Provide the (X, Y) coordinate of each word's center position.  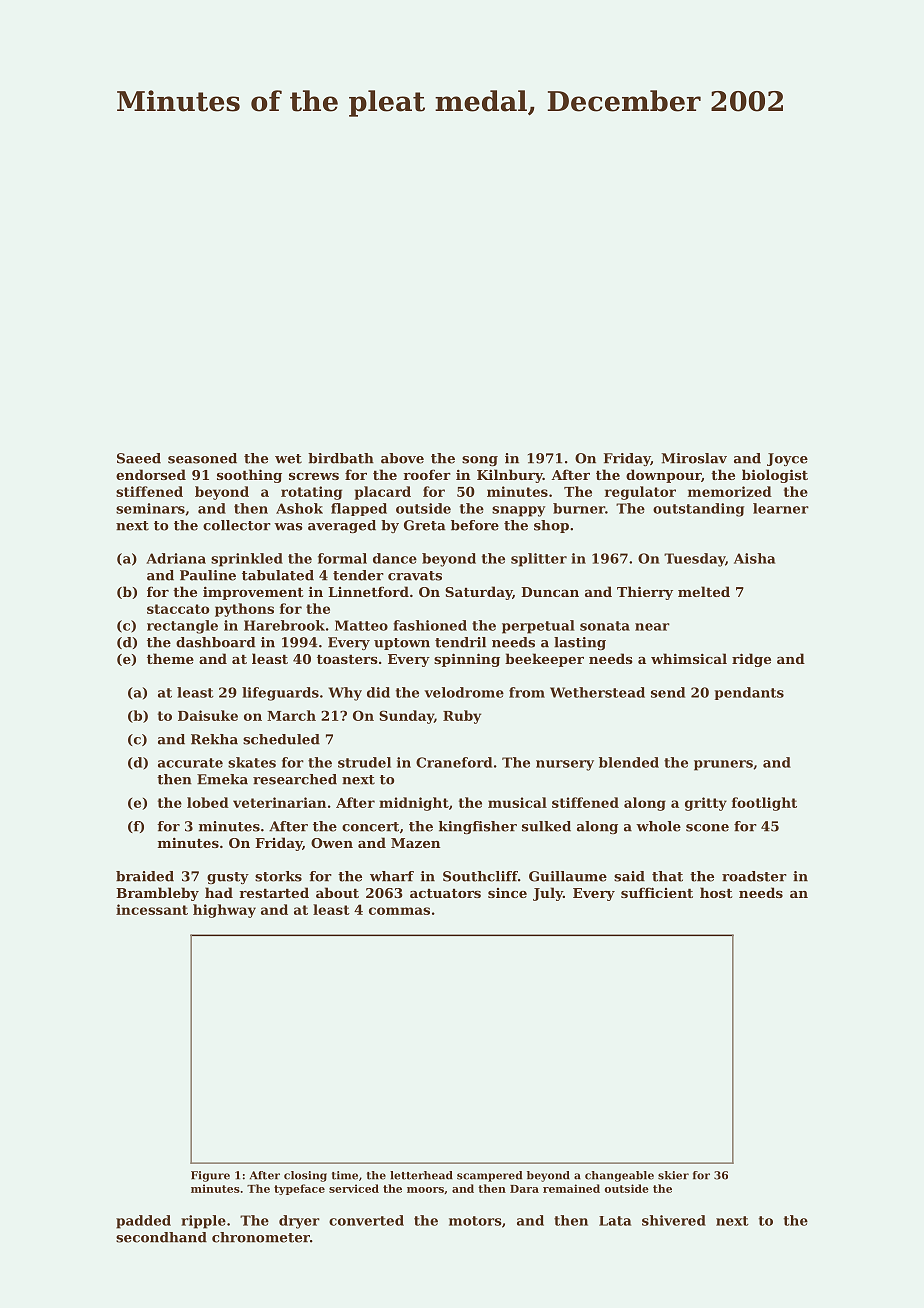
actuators (445, 893)
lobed (208, 802)
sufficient (657, 892)
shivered (674, 1220)
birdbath (341, 458)
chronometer (261, 1237)
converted (366, 1220)
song (480, 461)
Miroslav (694, 458)
